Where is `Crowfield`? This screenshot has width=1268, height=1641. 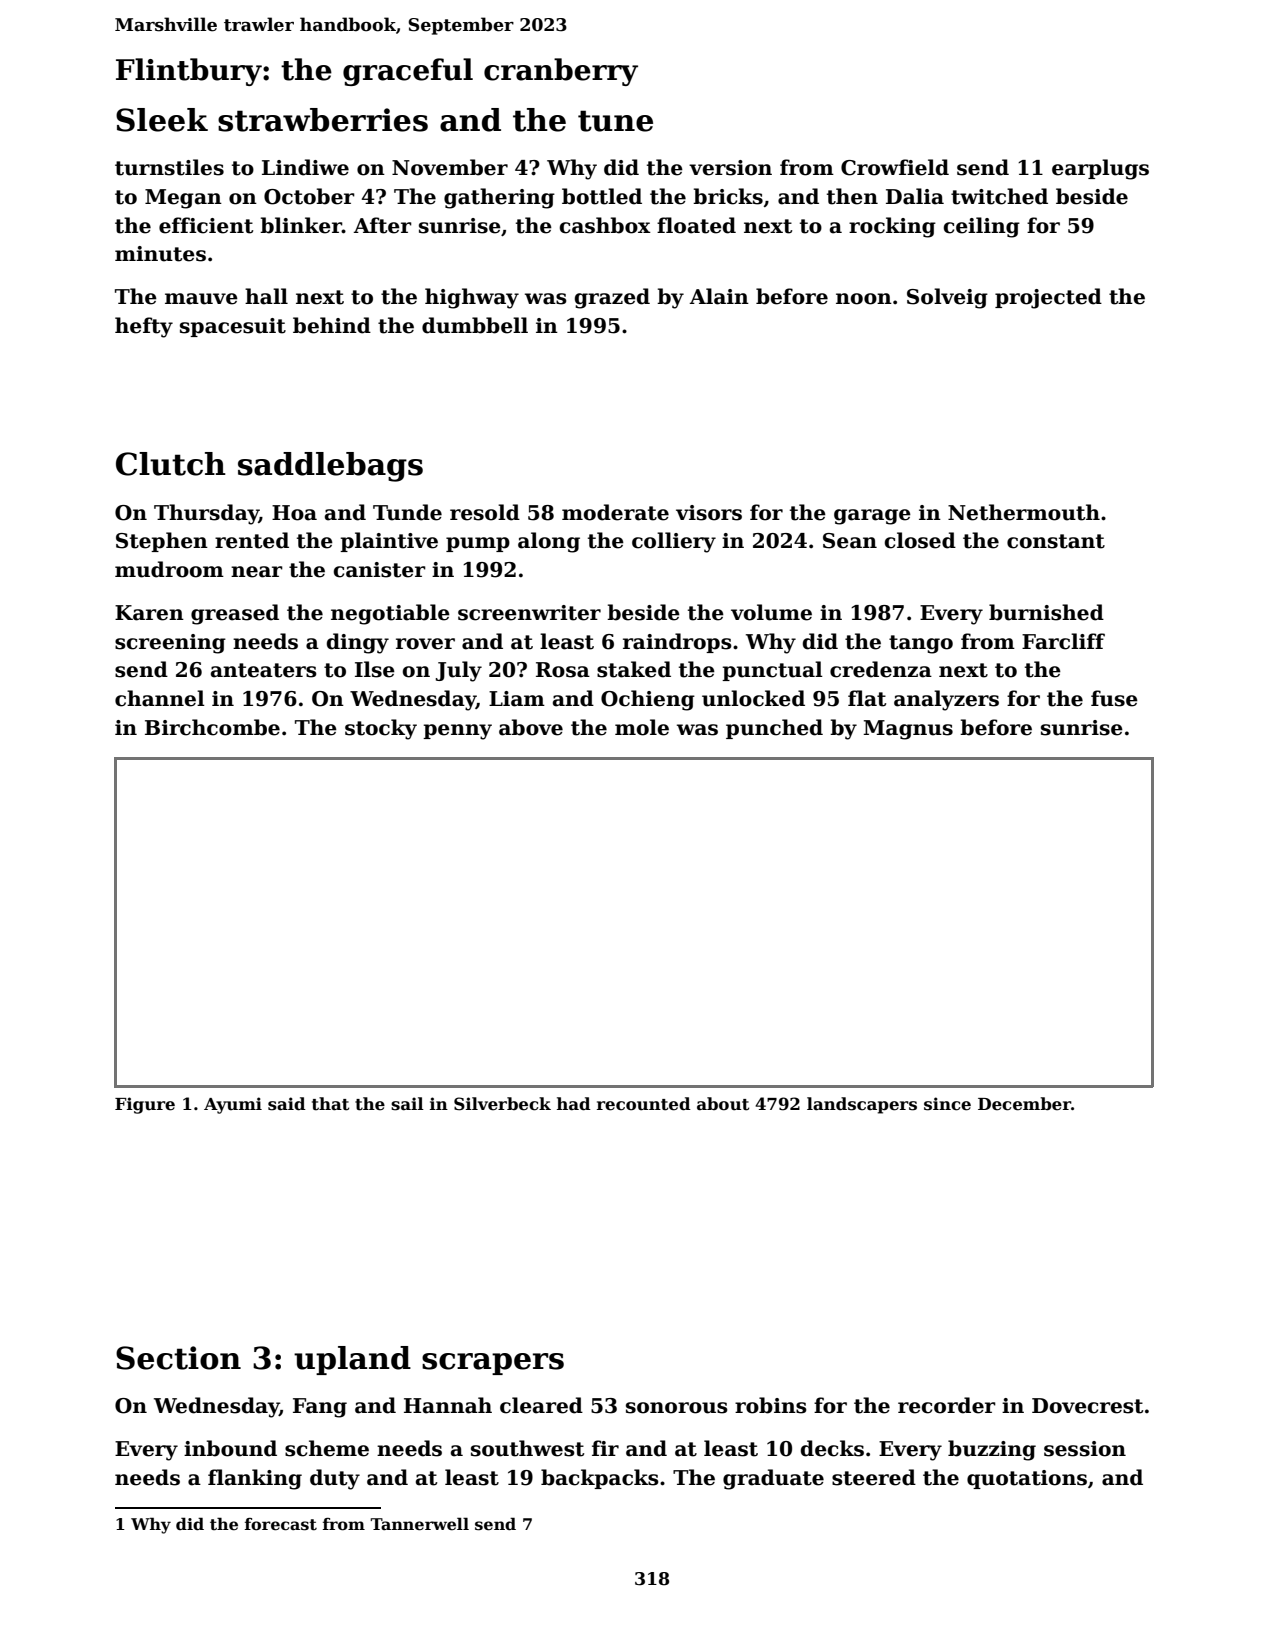 Crowfield is located at coordinates (895, 167).
